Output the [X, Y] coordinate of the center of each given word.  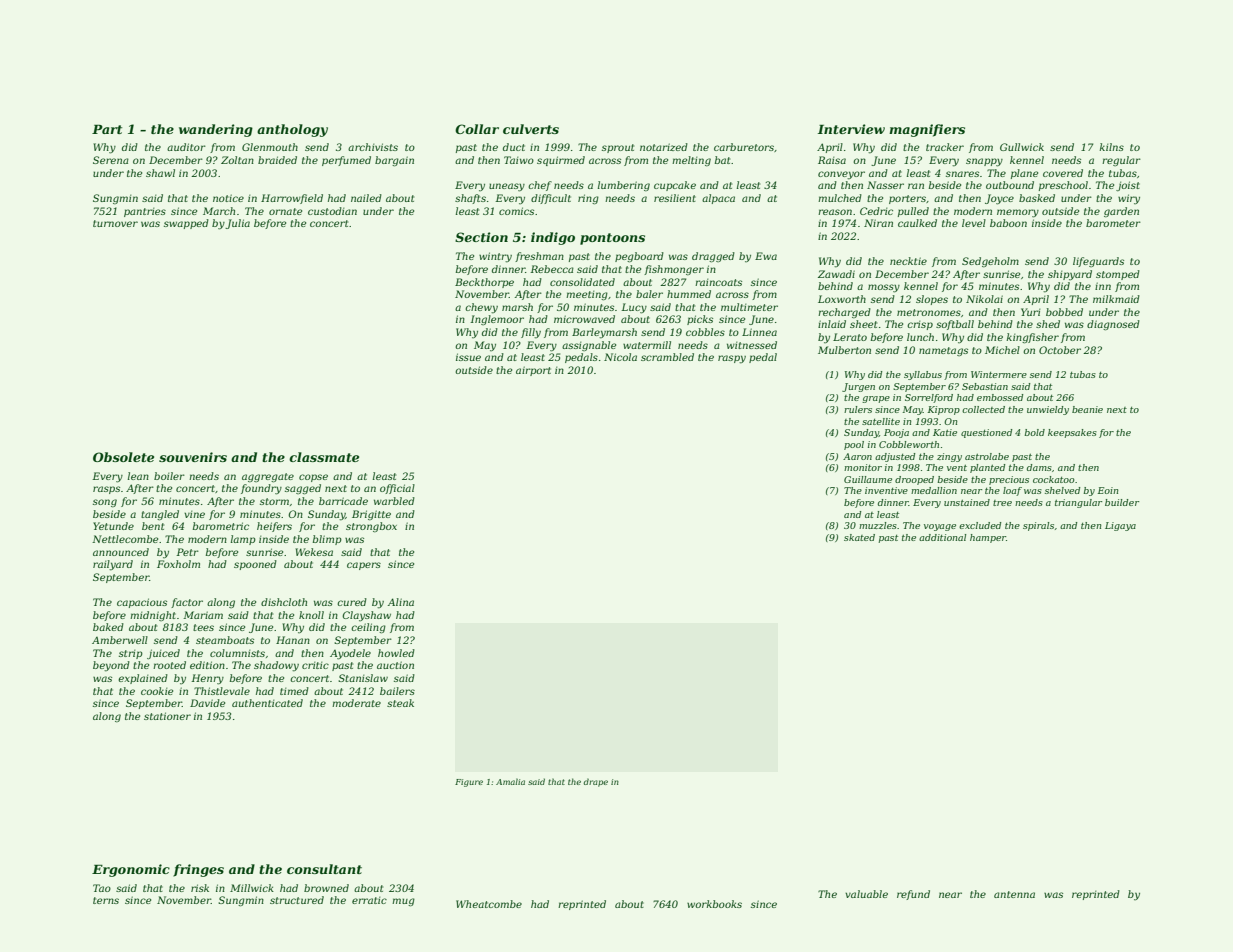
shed [1048, 324]
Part [107, 129]
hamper [988, 538]
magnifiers [927, 130]
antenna [1014, 894]
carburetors [744, 147]
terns [106, 900]
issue [468, 357]
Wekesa [314, 552]
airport [533, 371]
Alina [401, 602]
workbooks [714, 904]
